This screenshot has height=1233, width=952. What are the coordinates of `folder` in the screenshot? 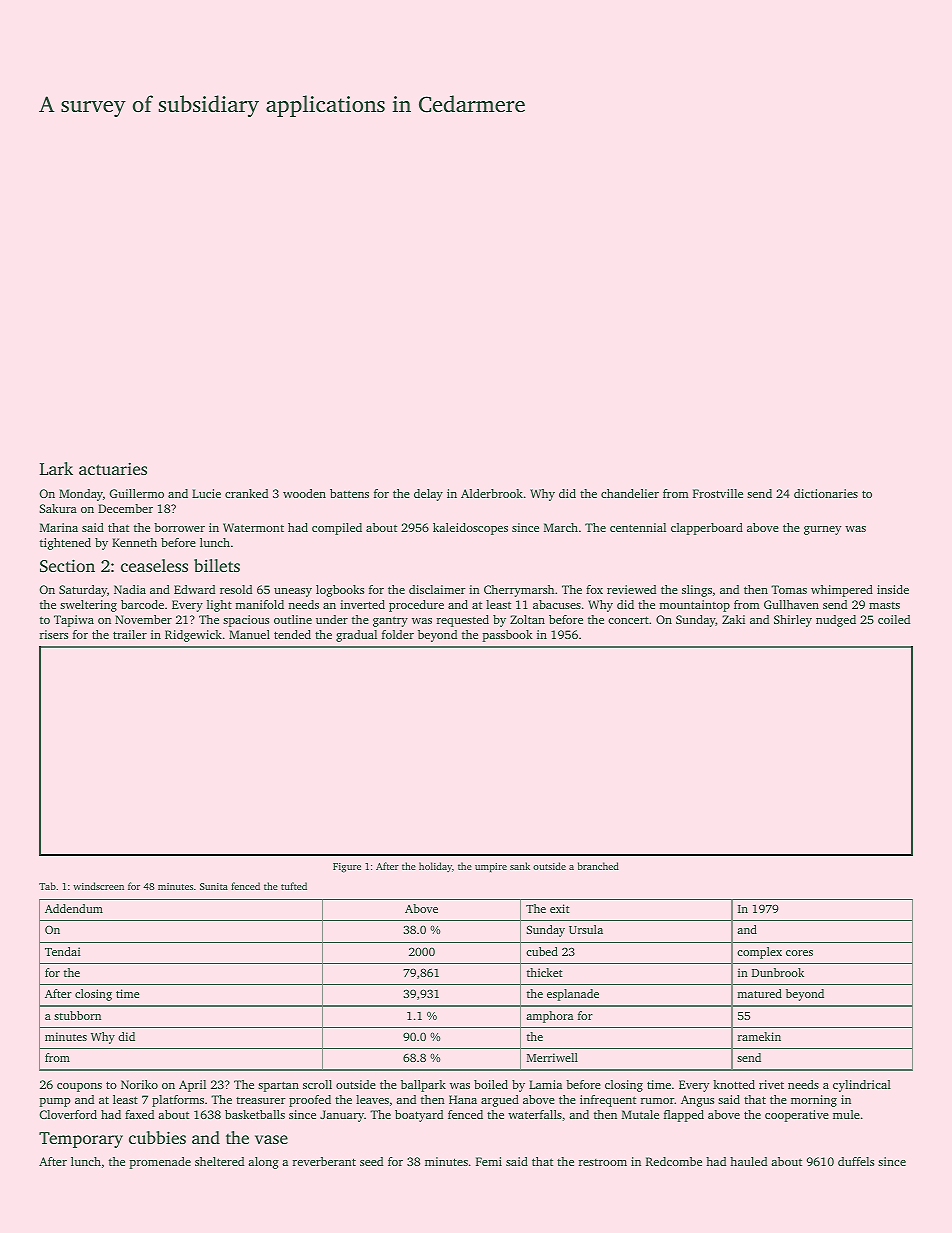 It's located at (398, 634).
